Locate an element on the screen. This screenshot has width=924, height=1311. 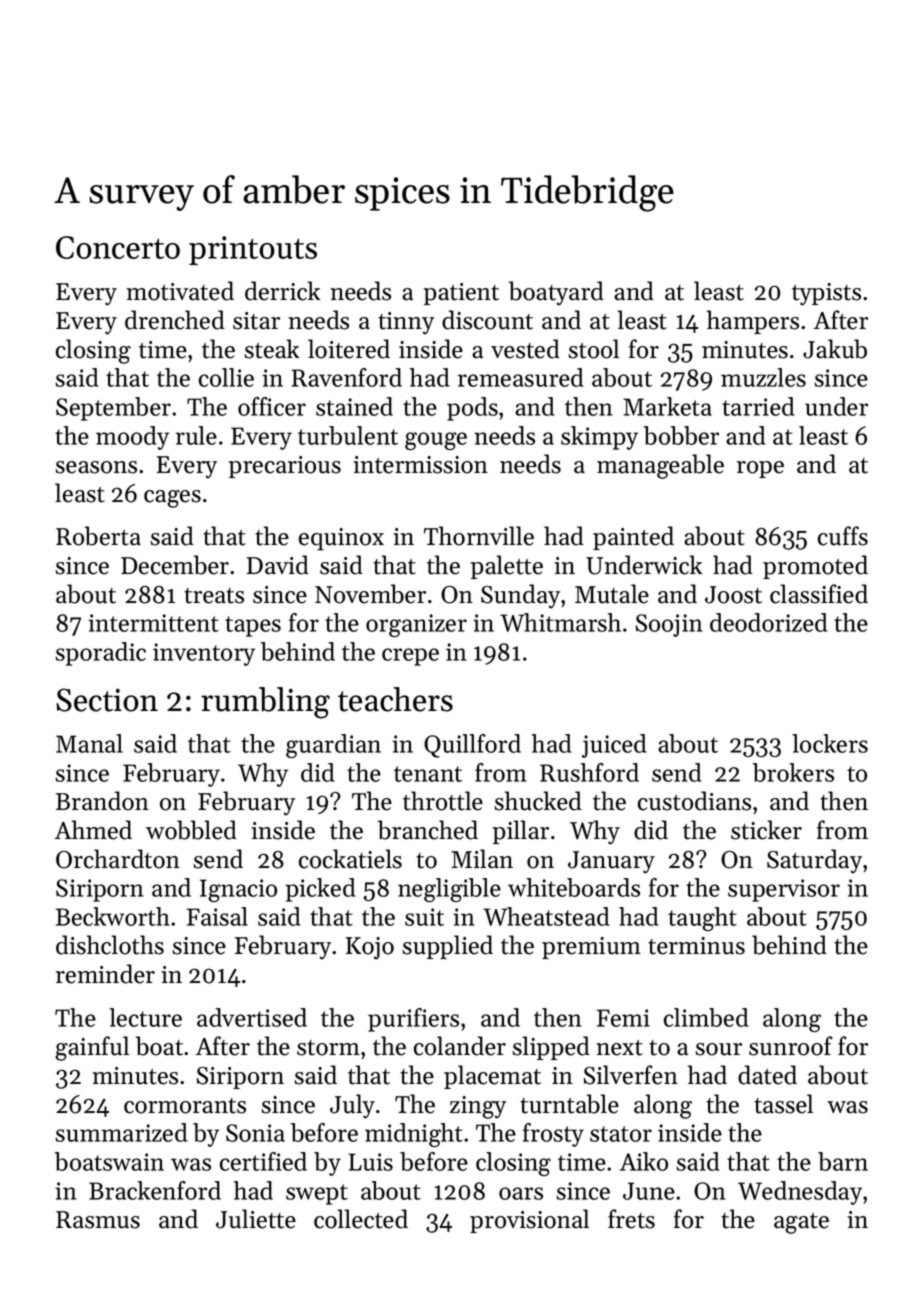
storm is located at coordinates (328, 1048).
